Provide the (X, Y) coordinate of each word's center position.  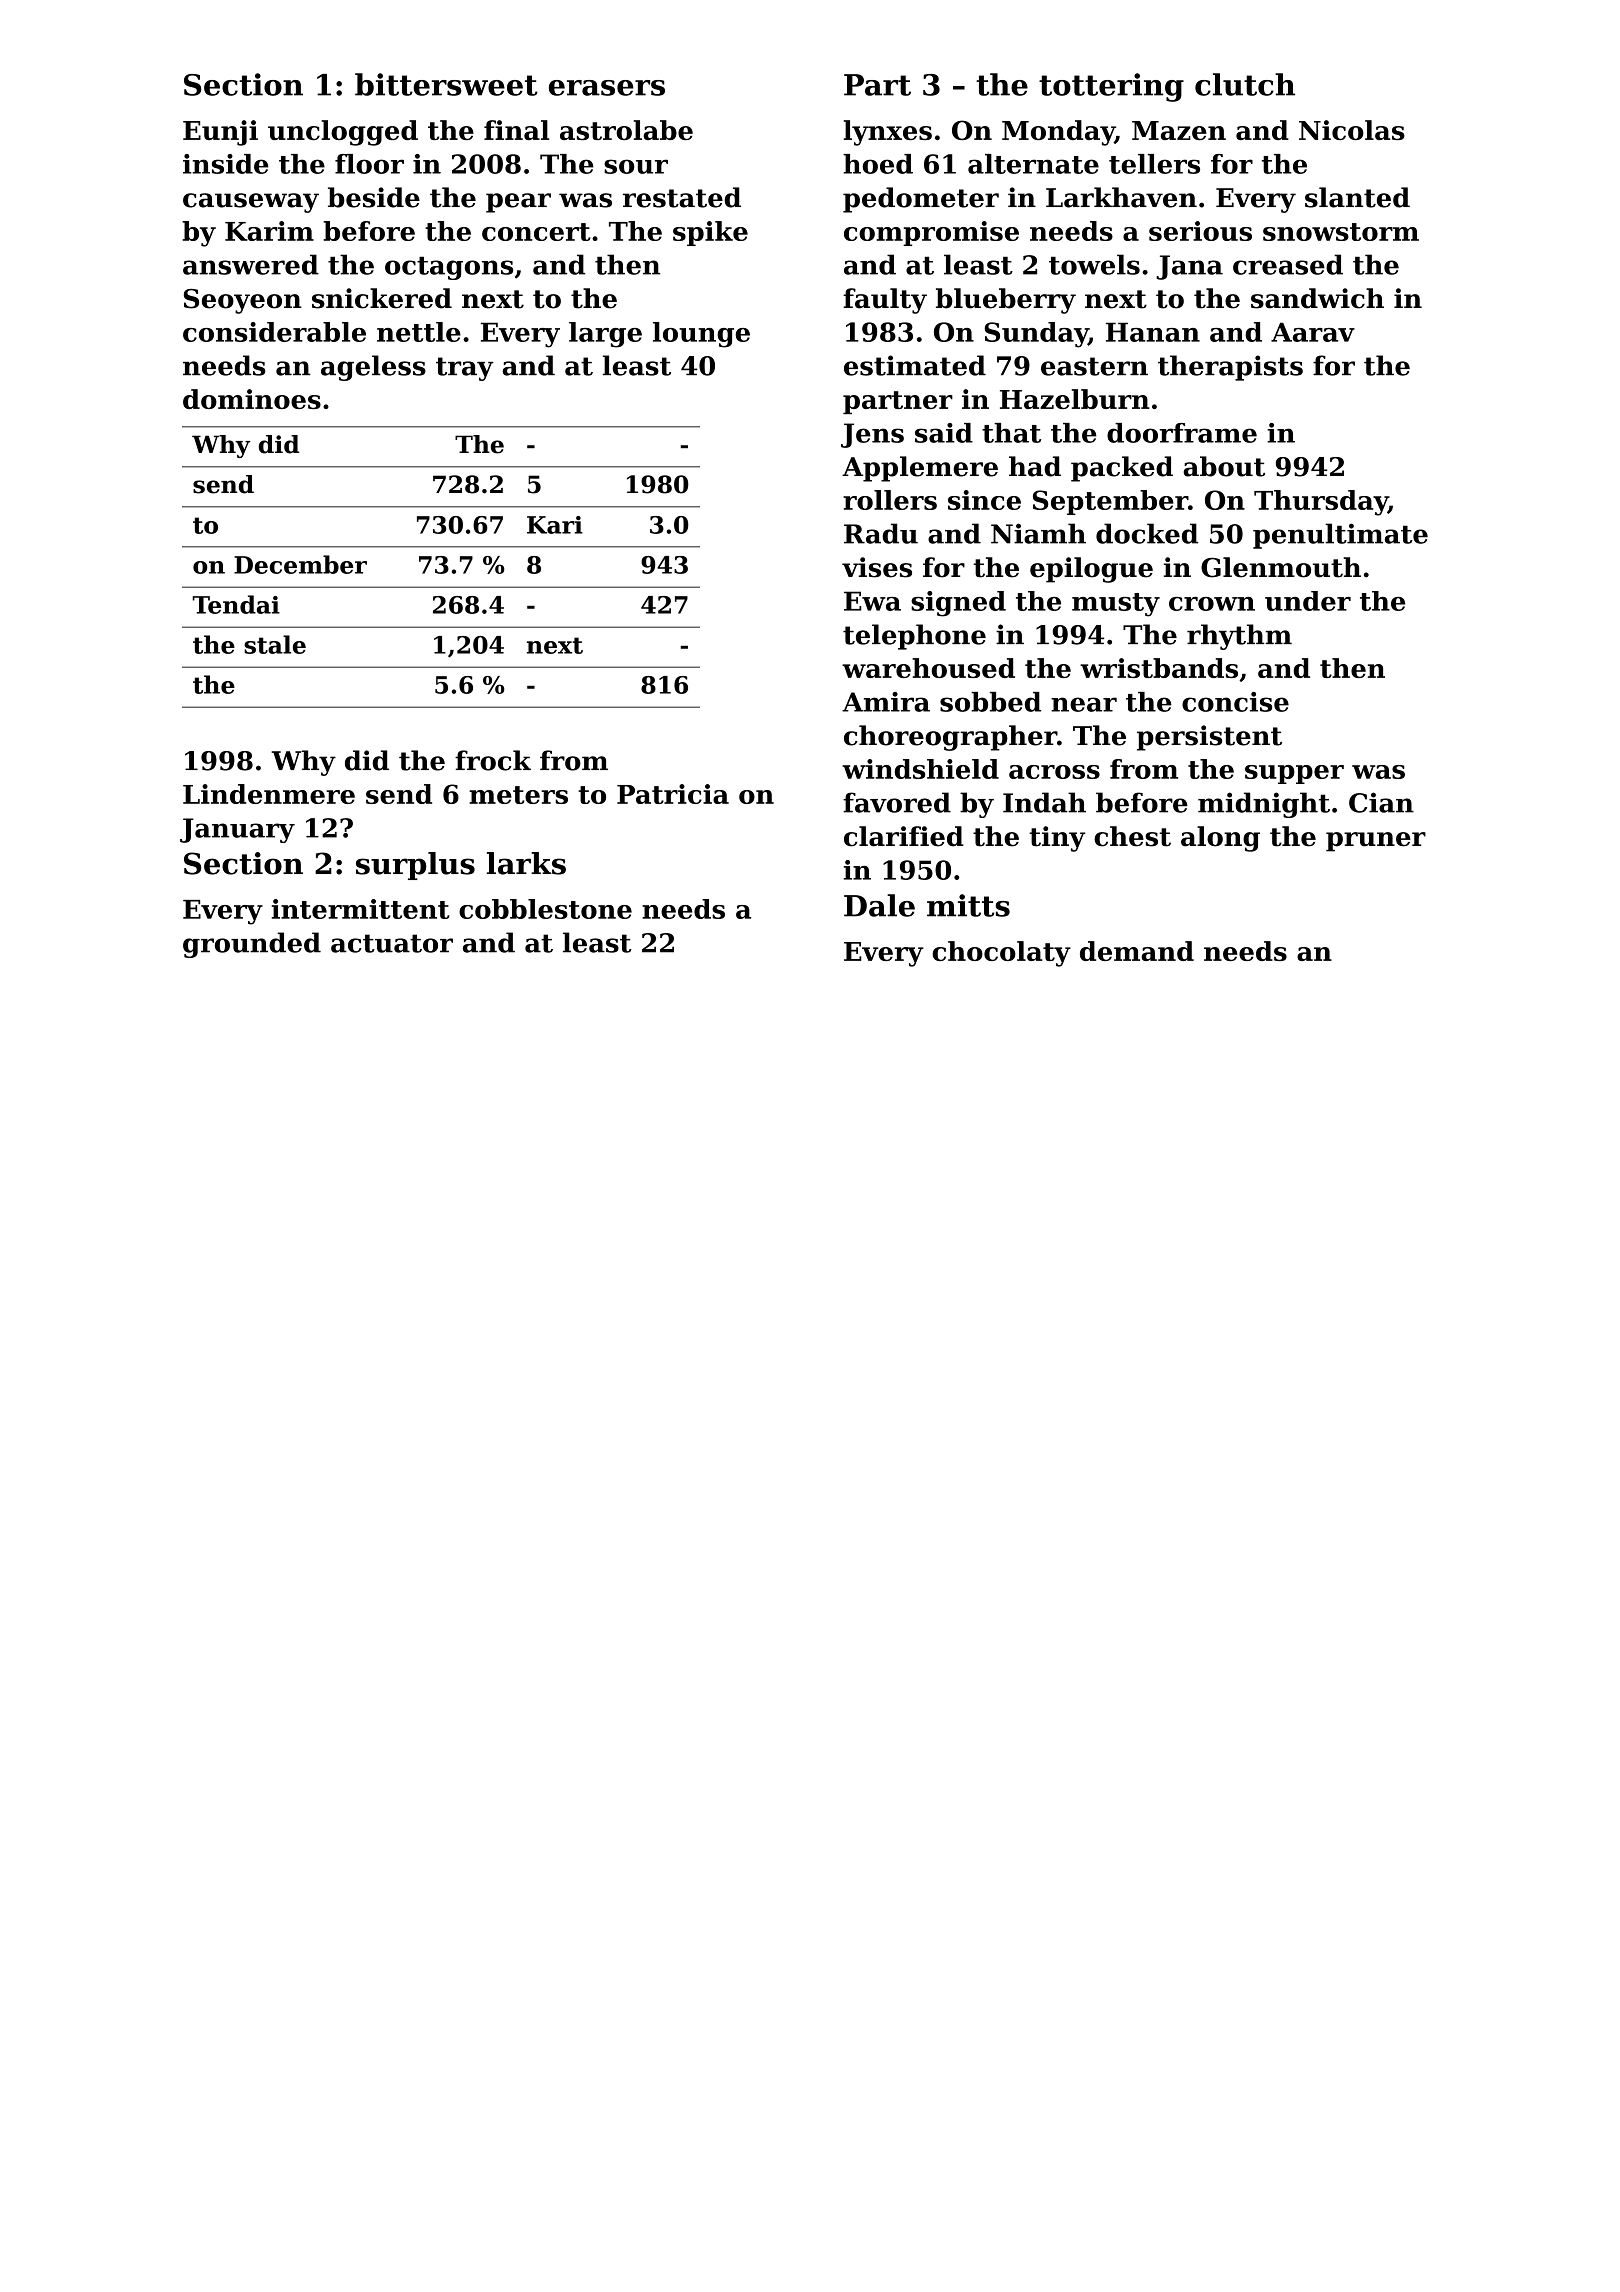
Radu (881, 533)
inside (226, 164)
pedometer (921, 200)
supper (1294, 774)
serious (1200, 231)
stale (275, 644)
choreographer (950, 738)
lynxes (888, 133)
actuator (392, 943)
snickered (382, 298)
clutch (1245, 84)
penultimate (1340, 536)
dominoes (252, 399)
